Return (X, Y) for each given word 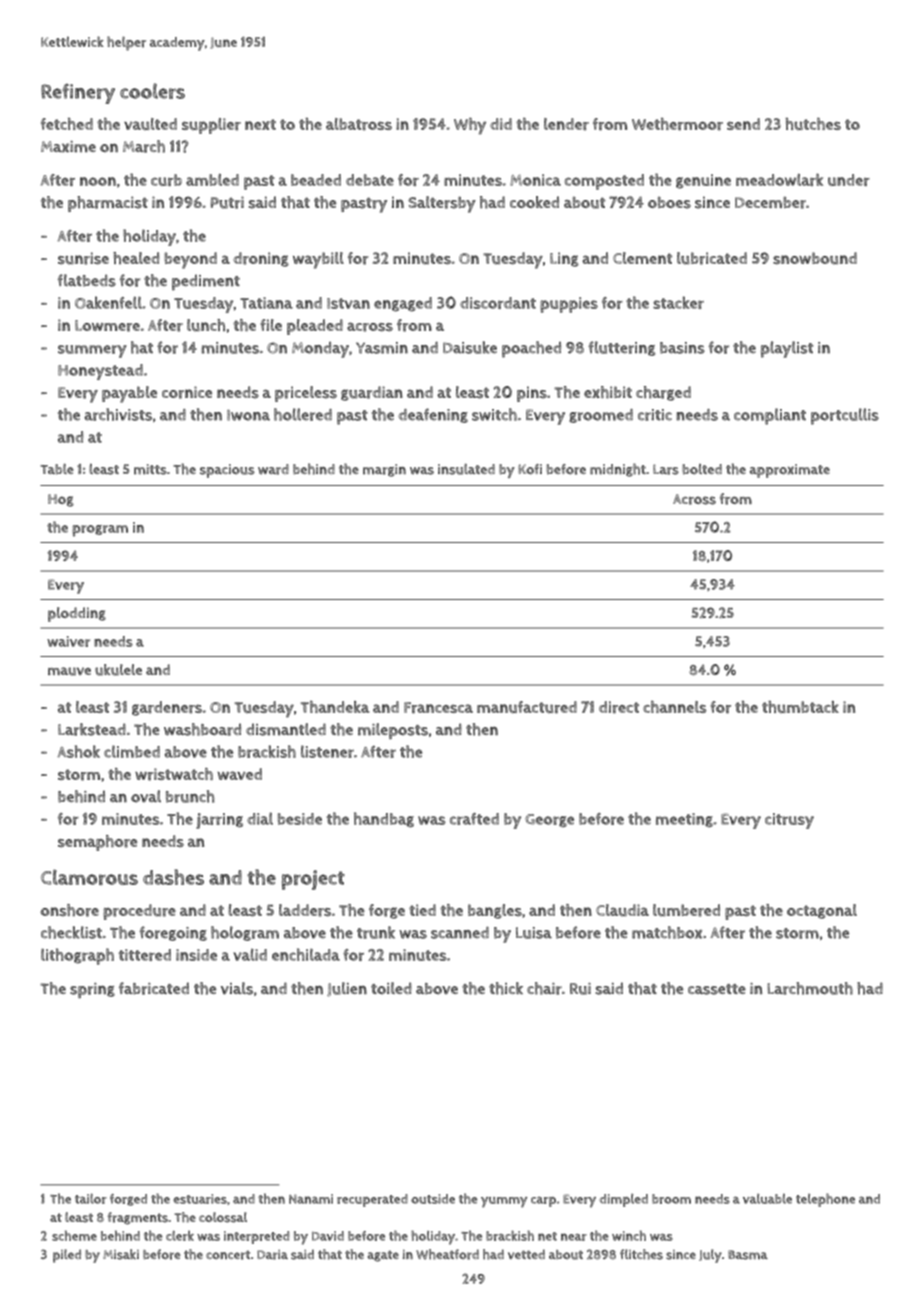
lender (566, 124)
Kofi (530, 469)
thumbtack (800, 707)
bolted (702, 469)
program (100, 531)
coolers (152, 91)
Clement (642, 258)
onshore (69, 910)
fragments (137, 1218)
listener (327, 751)
